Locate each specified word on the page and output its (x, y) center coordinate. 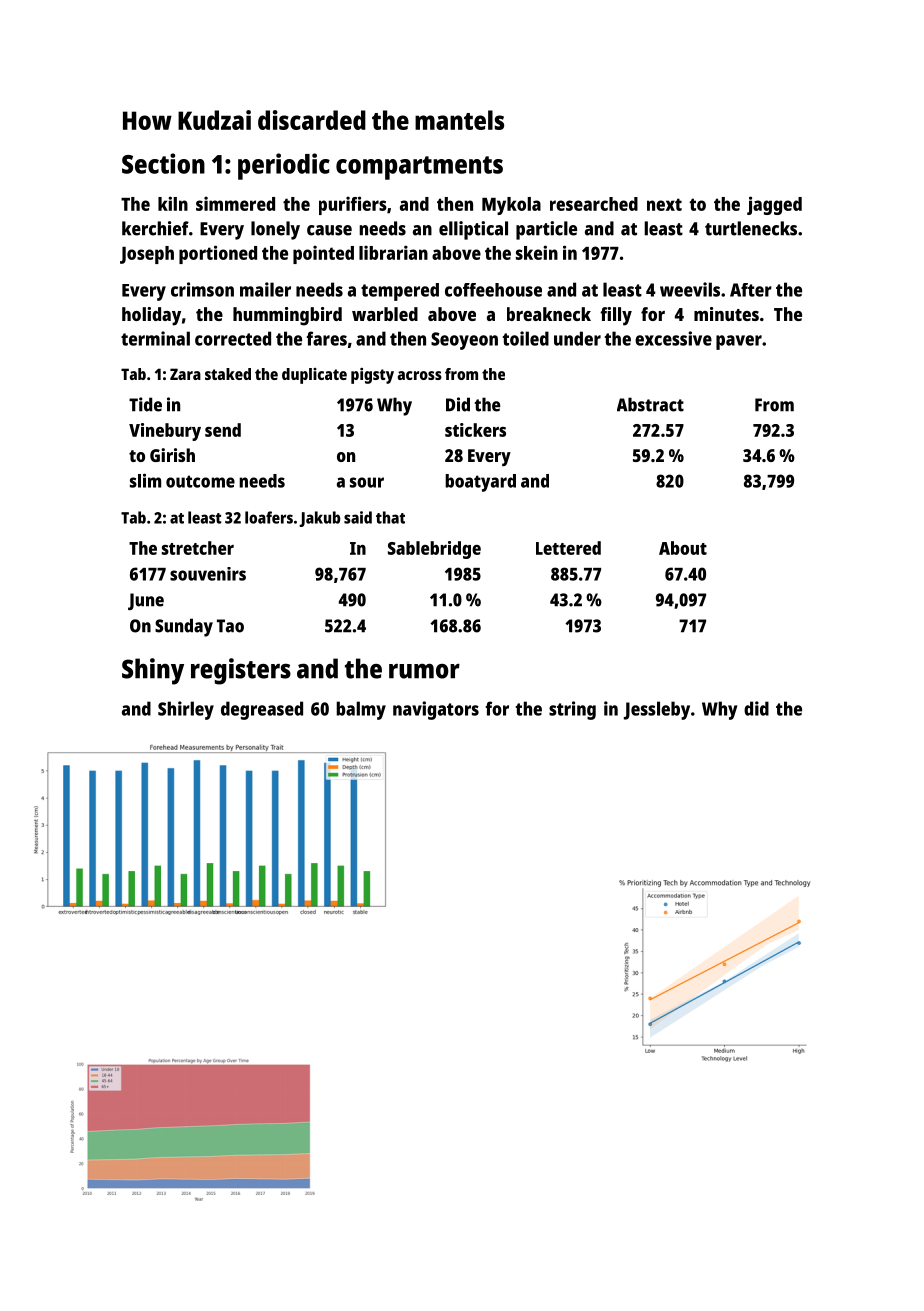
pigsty (372, 376)
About (683, 548)
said (358, 517)
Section (163, 163)
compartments (419, 168)
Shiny (153, 671)
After (751, 290)
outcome (200, 481)
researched (594, 204)
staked (228, 374)
